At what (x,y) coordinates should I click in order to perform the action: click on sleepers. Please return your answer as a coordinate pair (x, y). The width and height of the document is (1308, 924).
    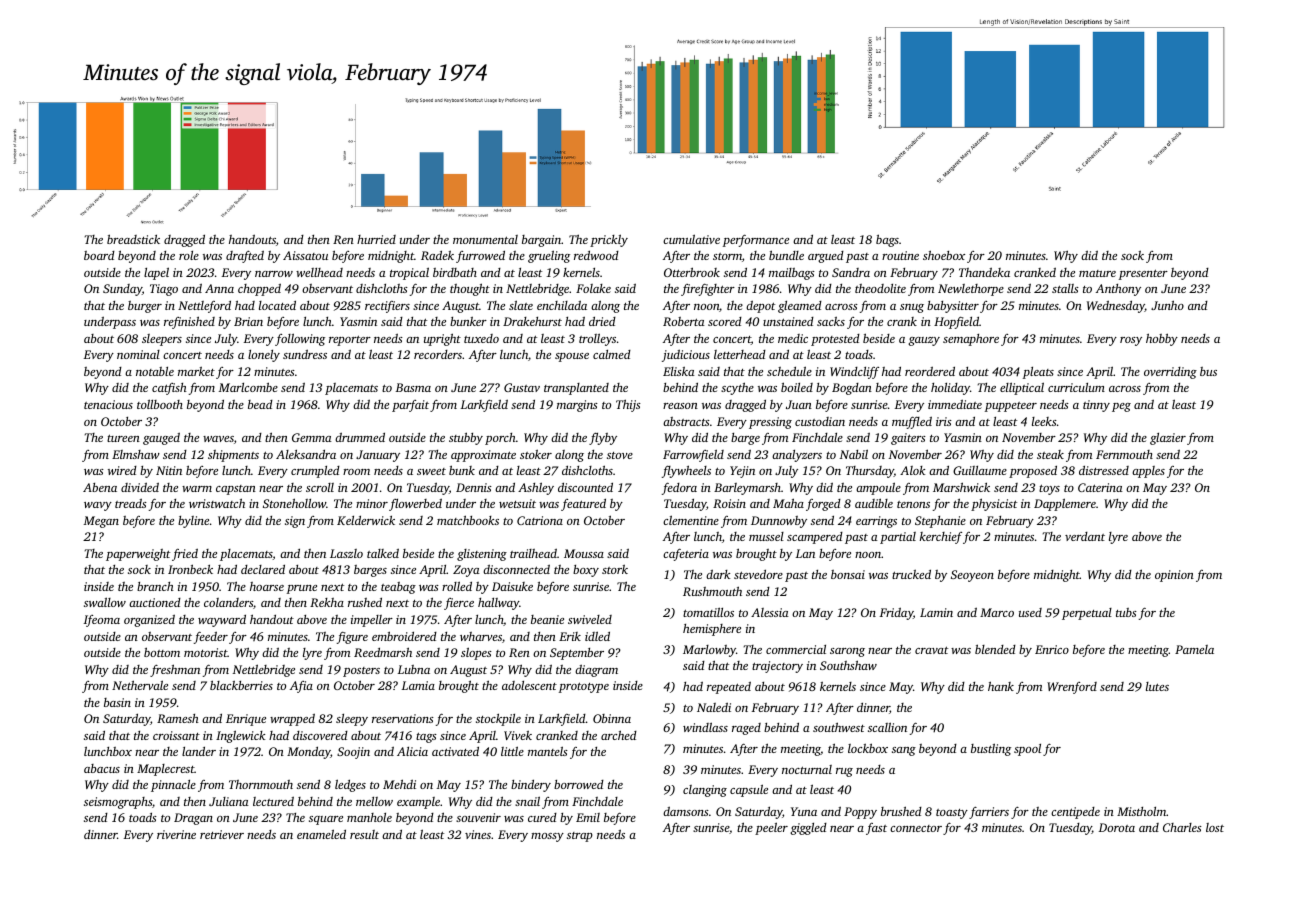
    Looking at the image, I should click on (162, 340).
